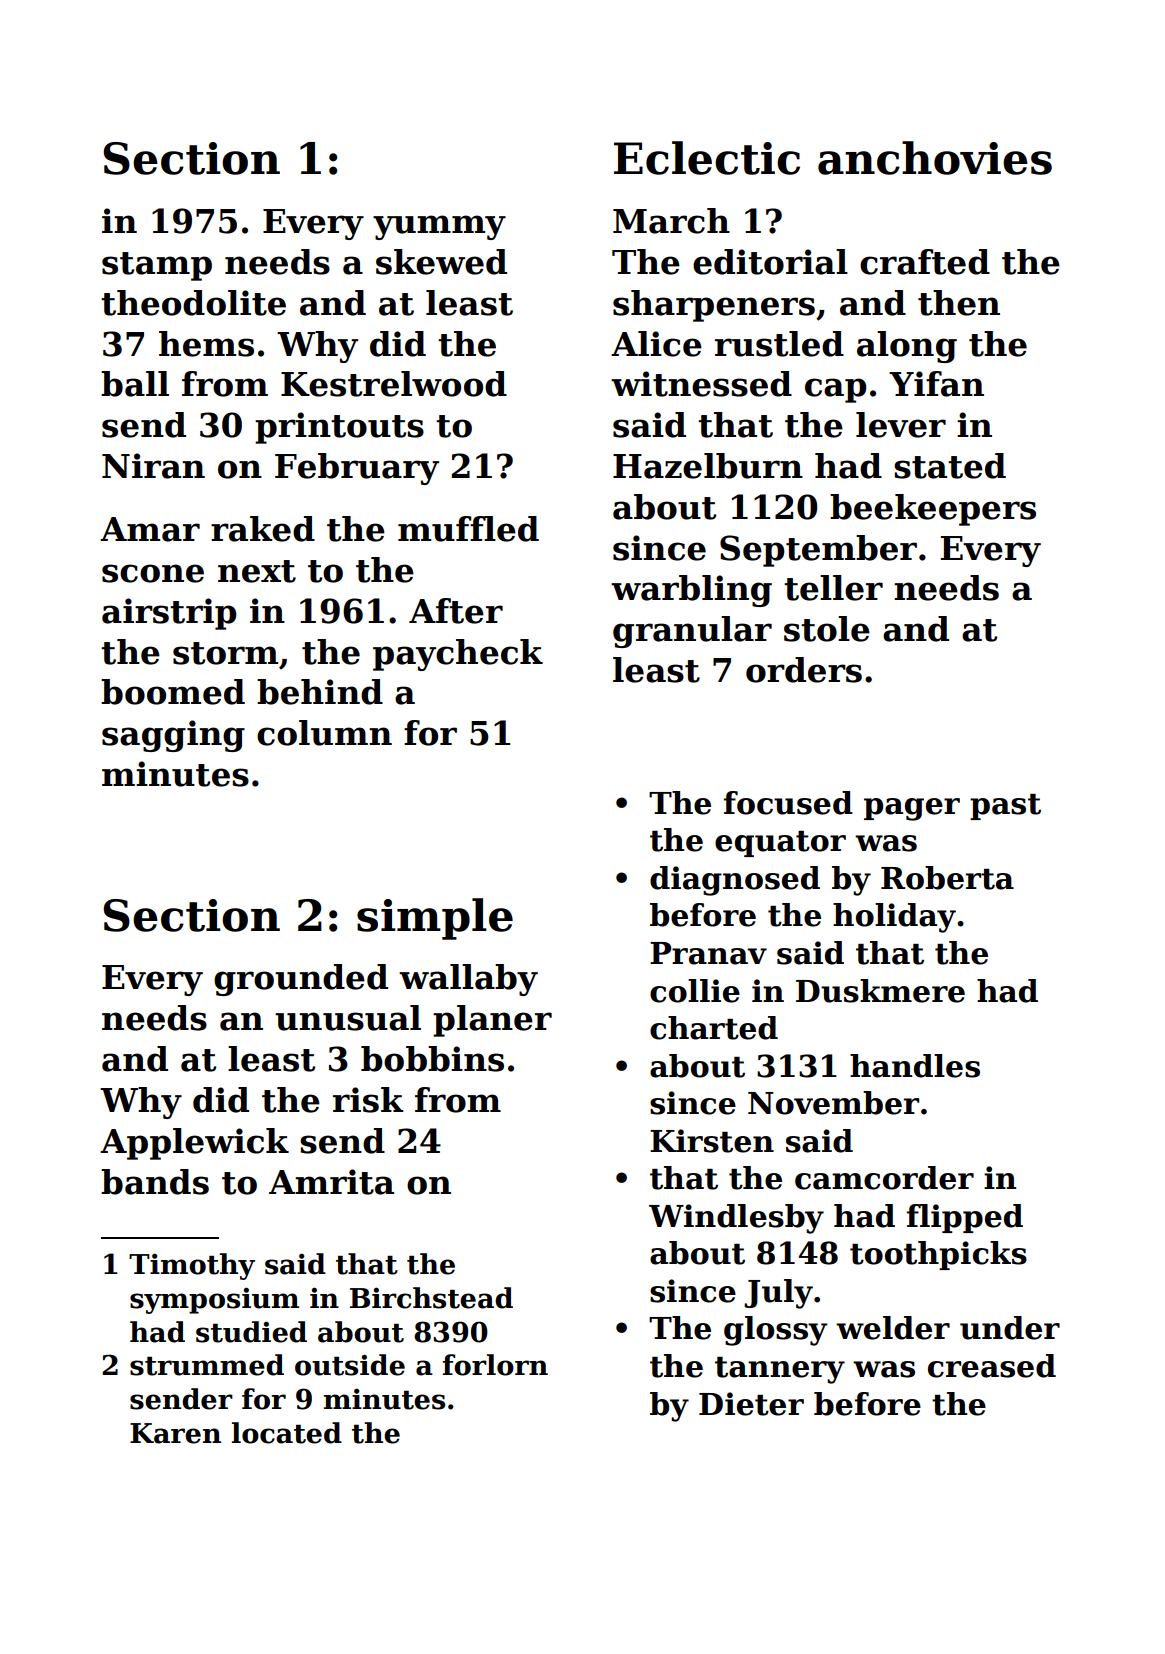  Describe the element at coordinates (833, 588) in the page. I see `teller` at that location.
